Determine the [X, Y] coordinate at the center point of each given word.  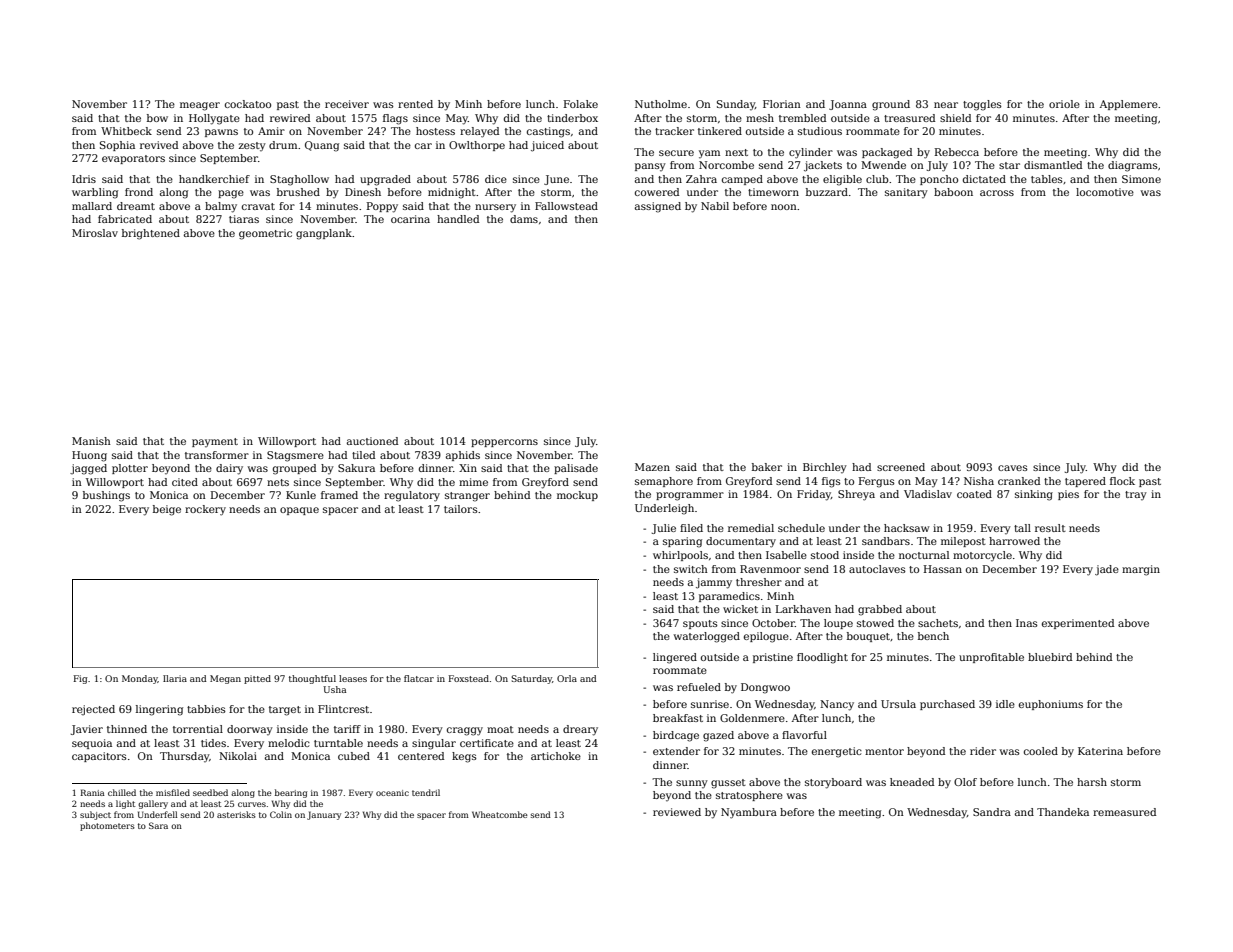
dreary [580, 730]
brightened [151, 234]
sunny [692, 784]
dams [524, 219]
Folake [581, 104]
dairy [229, 469]
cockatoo [248, 104]
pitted [257, 679]
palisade [576, 469]
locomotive [1105, 192]
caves [1013, 468]
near [946, 105]
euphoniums [1051, 705]
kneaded [912, 782]
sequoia [92, 744]
